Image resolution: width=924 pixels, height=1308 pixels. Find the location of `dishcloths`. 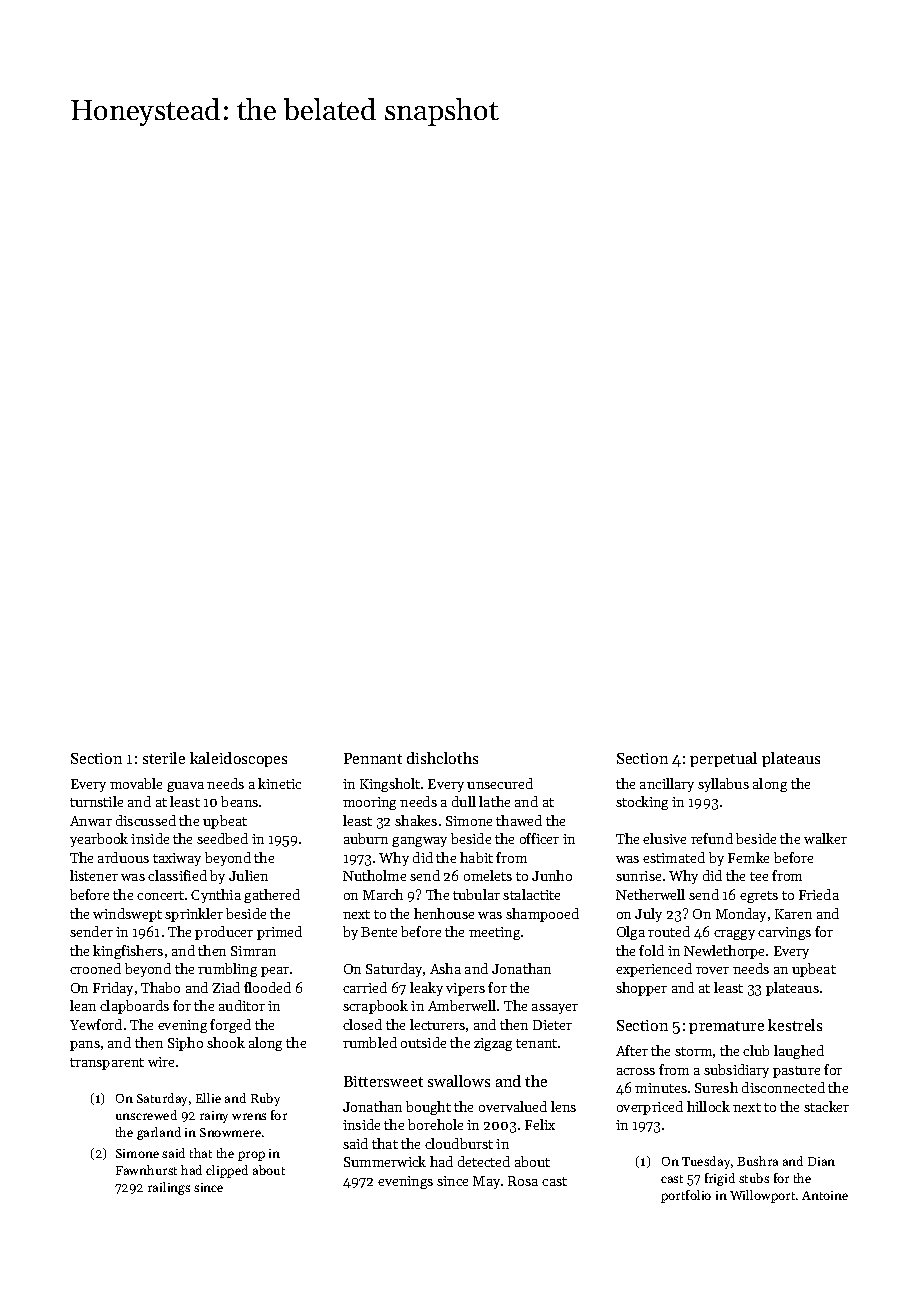

dishcloths is located at coordinates (442, 758).
